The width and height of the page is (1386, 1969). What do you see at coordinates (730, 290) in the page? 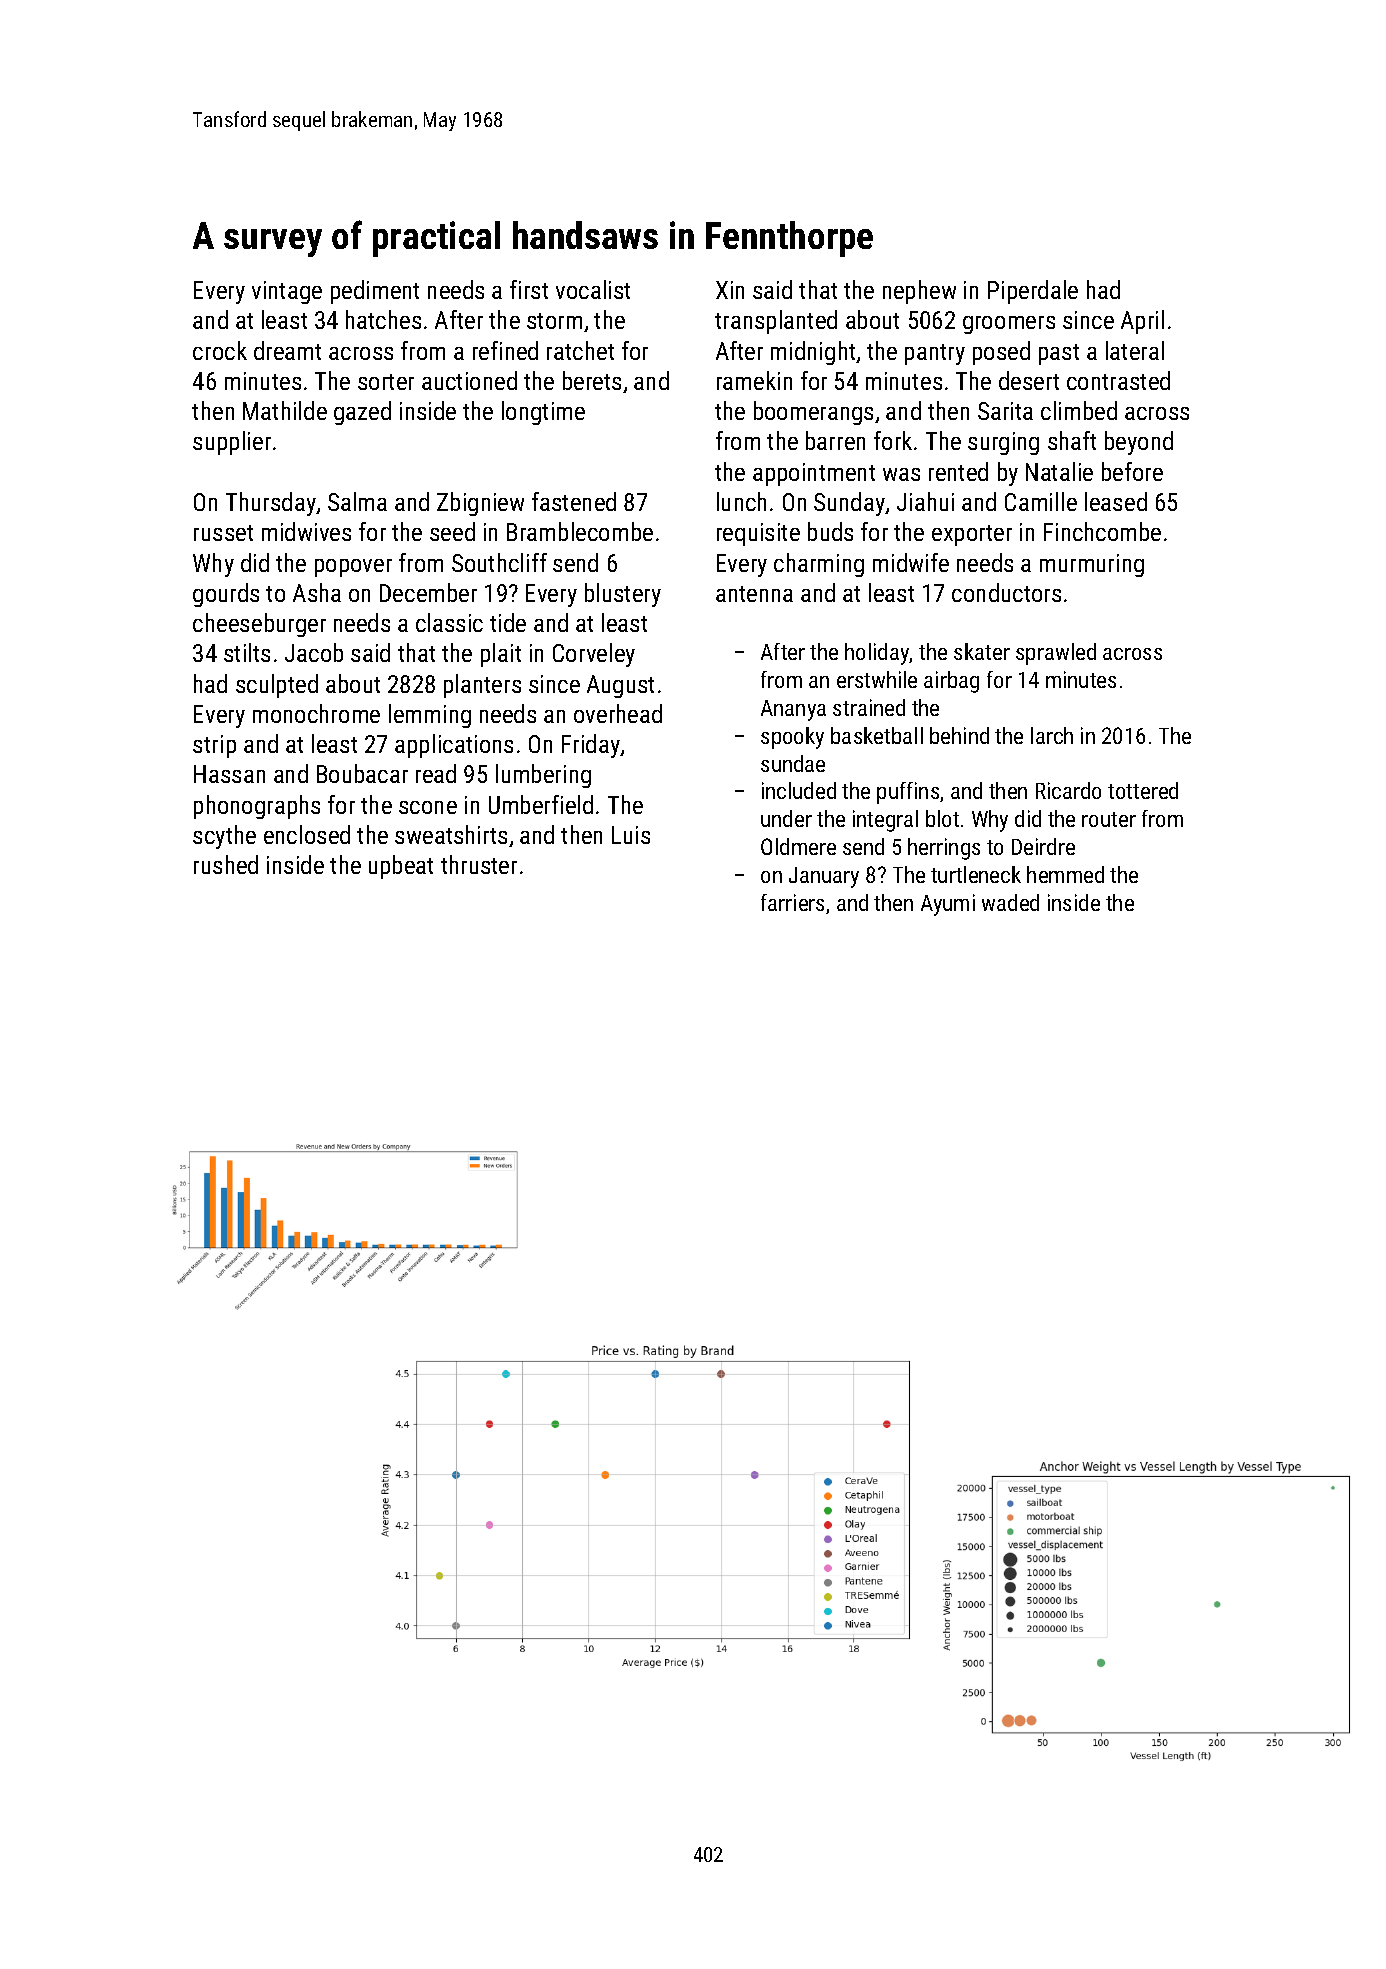
I see `Xin` at bounding box center [730, 290].
